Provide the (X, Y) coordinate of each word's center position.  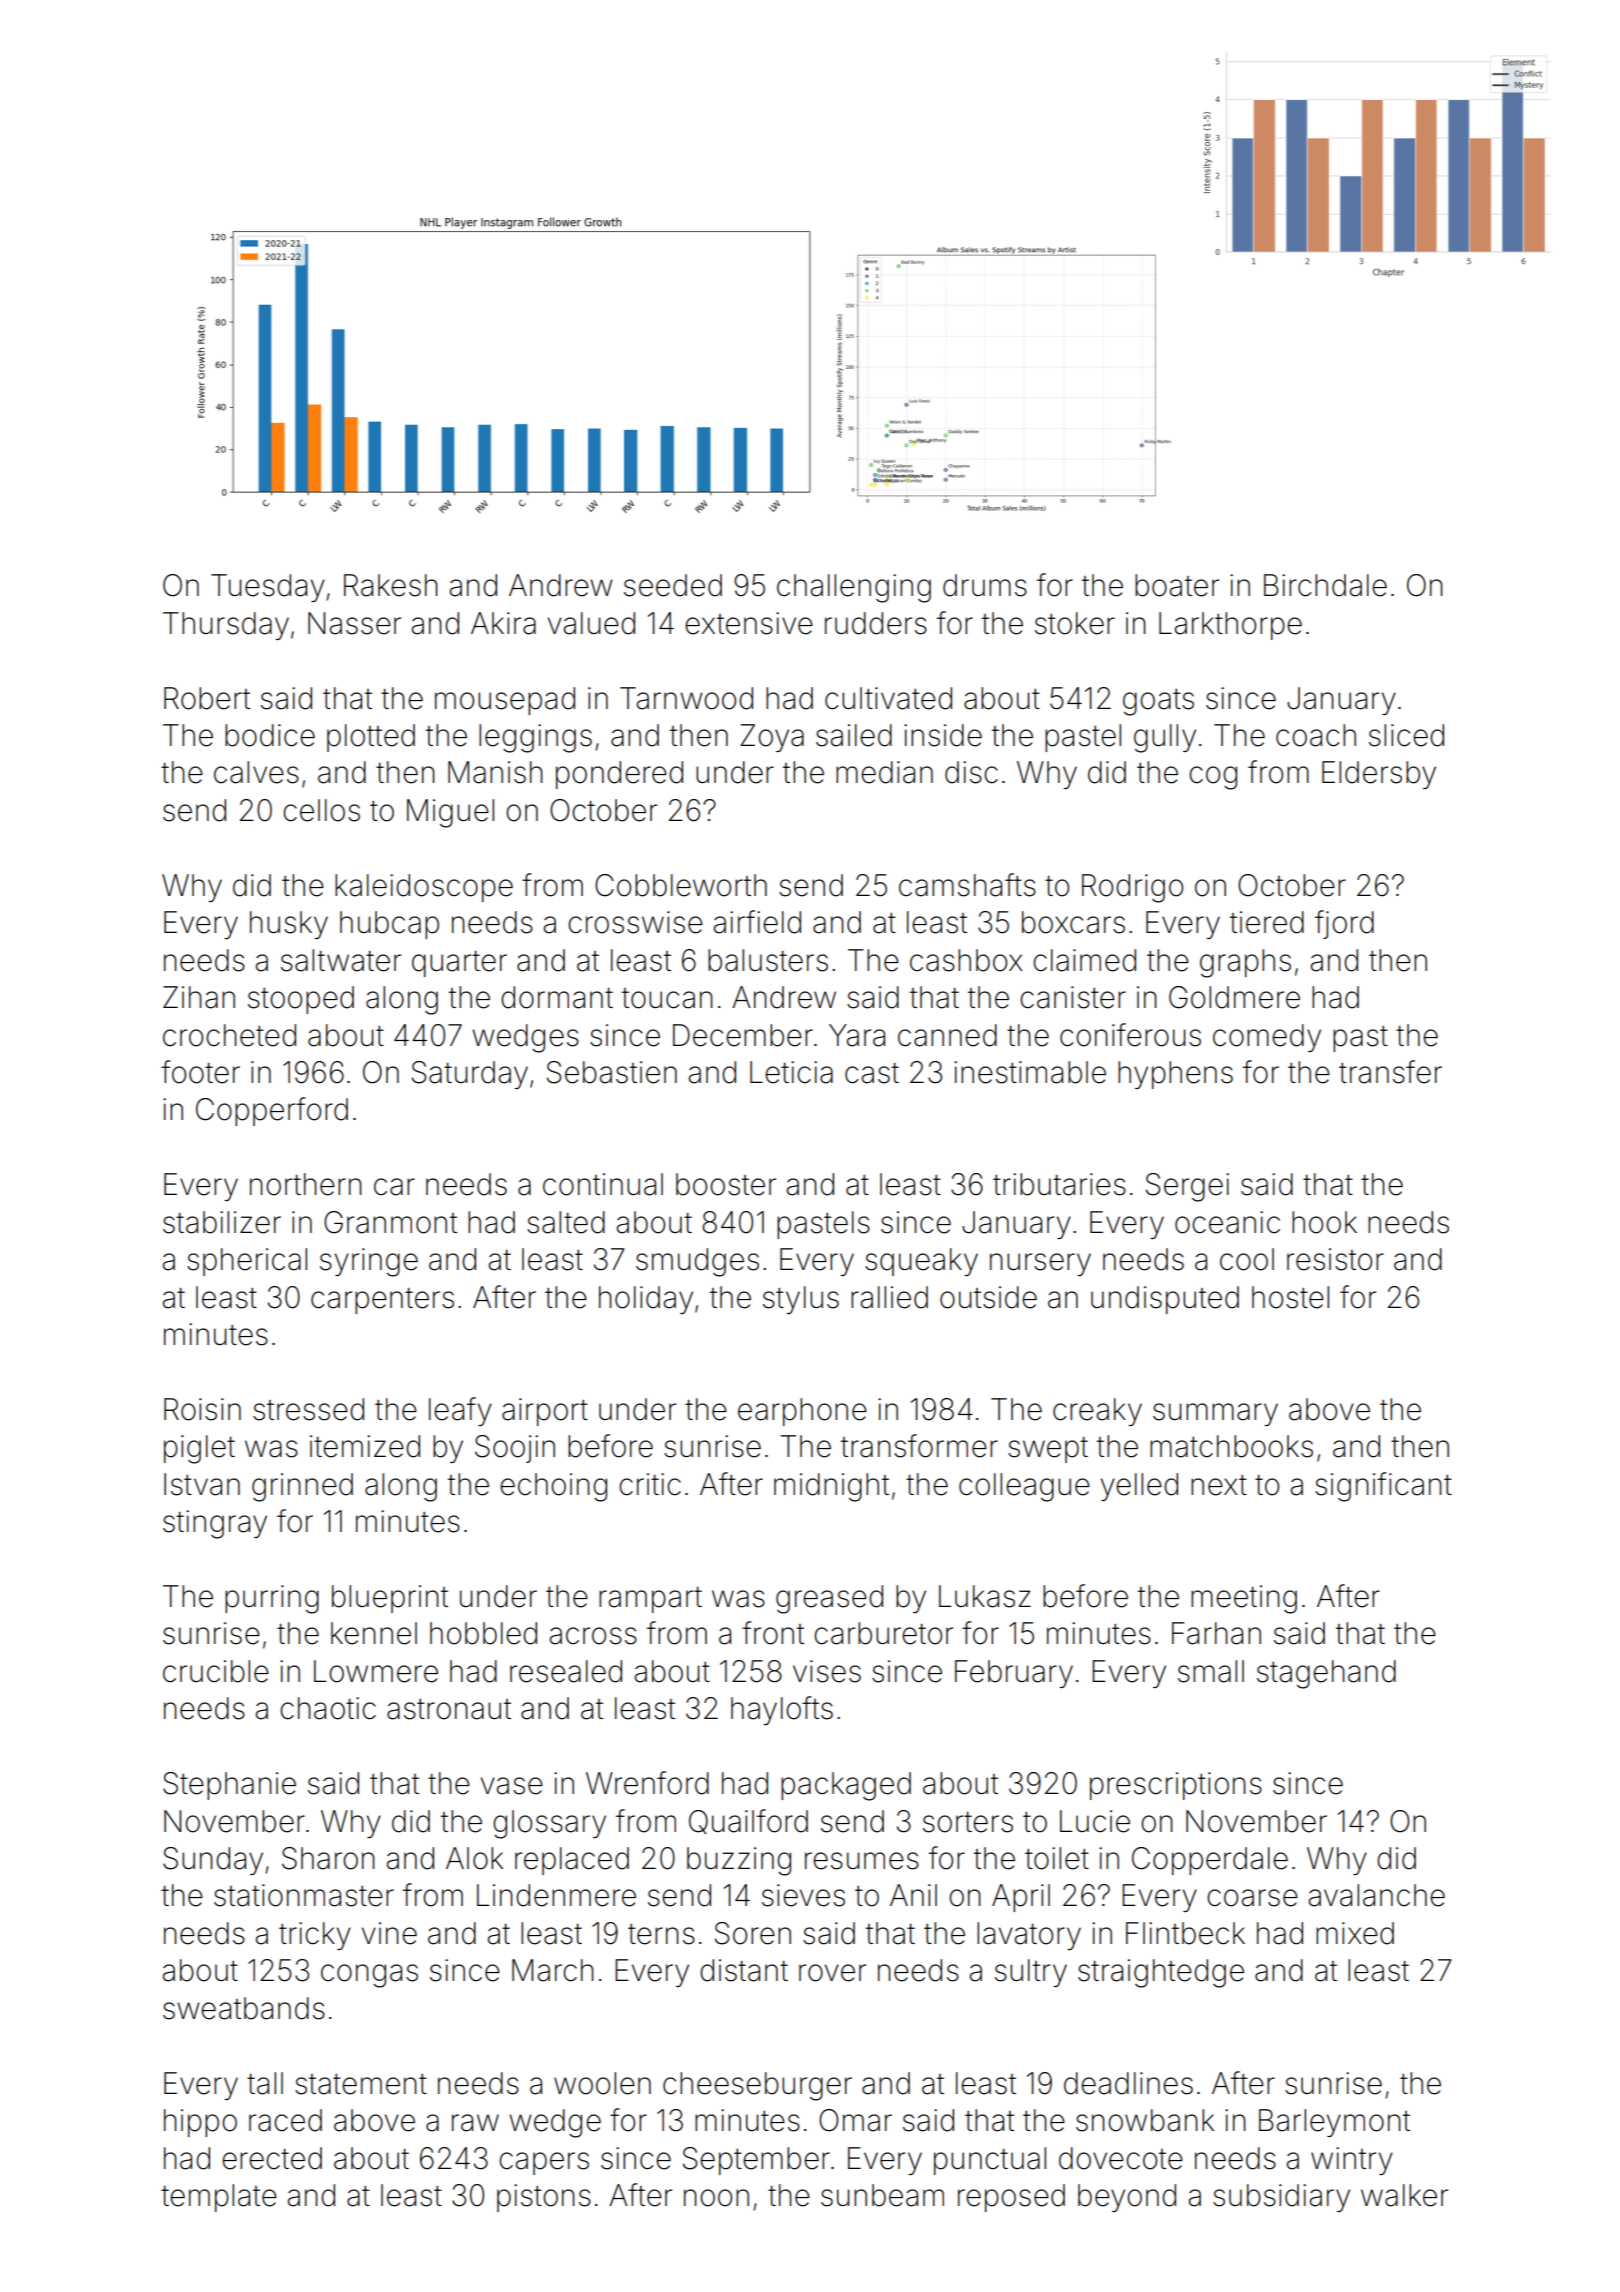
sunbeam (882, 2195)
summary (1215, 1414)
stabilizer (222, 1222)
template (219, 2198)
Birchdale (1325, 585)
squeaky (921, 1262)
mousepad (505, 701)
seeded (673, 585)
